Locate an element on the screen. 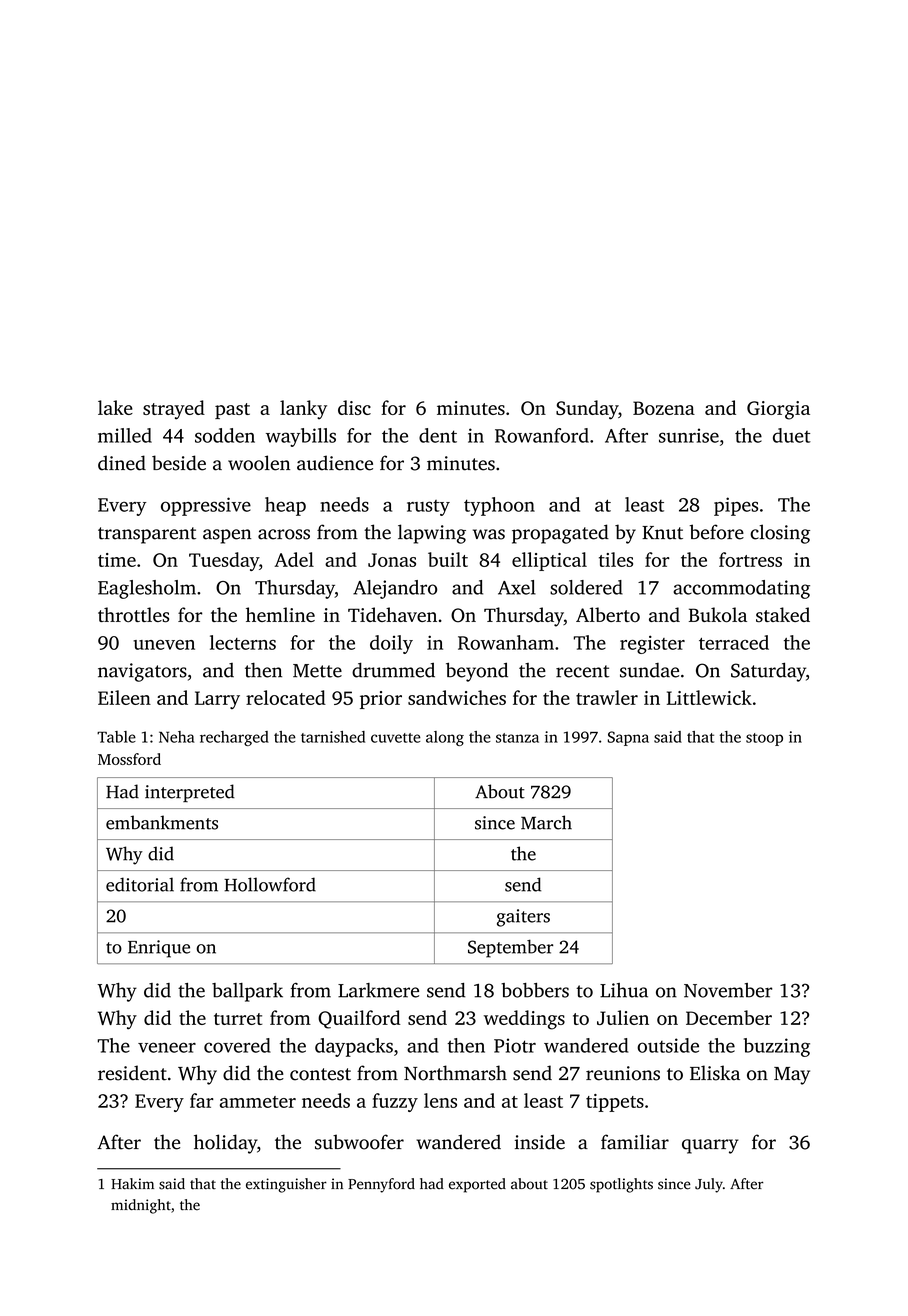 The image size is (908, 1316). Pennyford is located at coordinates (381, 1185).
